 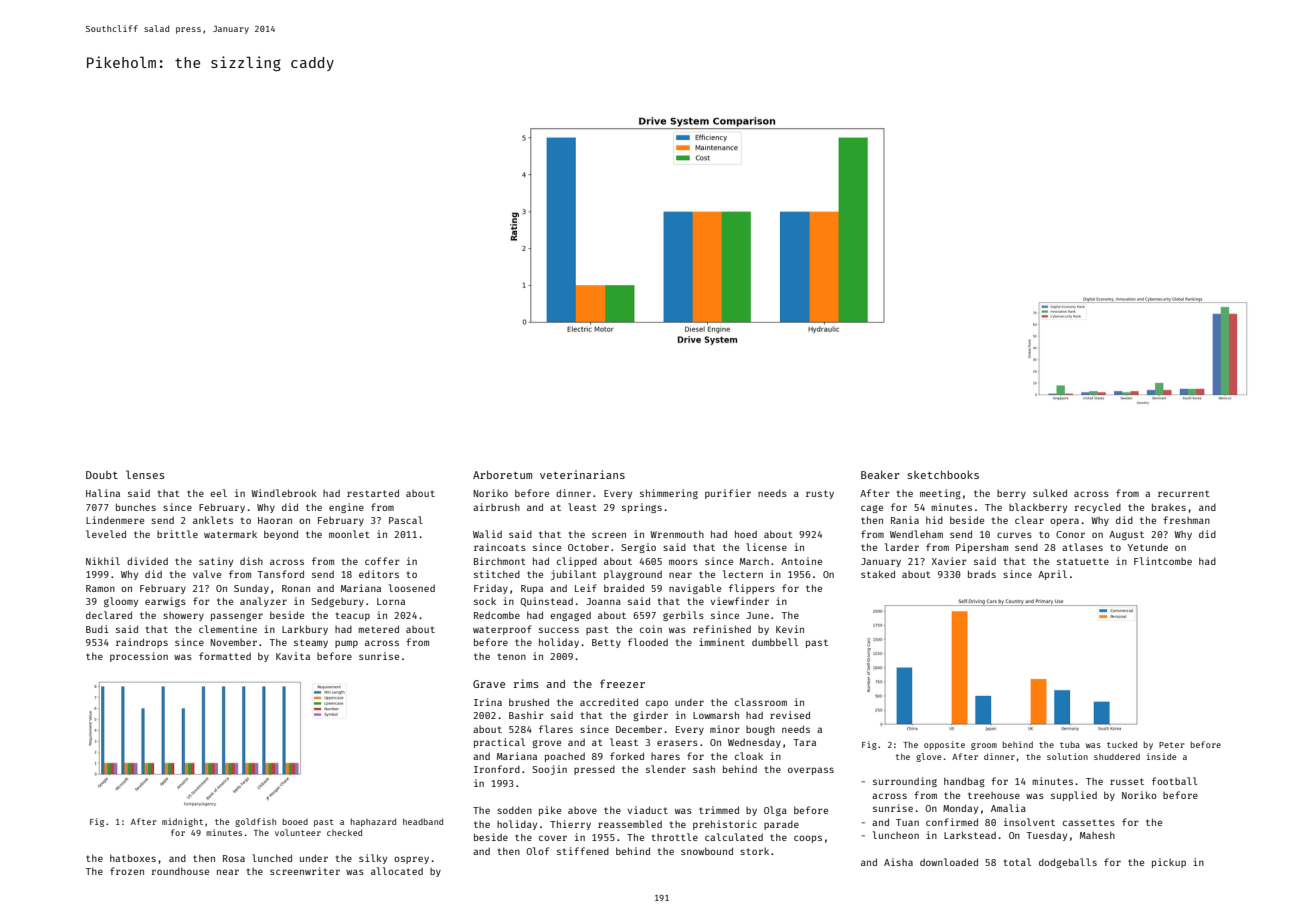 What do you see at coordinates (1064, 522) in the screenshot?
I see `opera` at bounding box center [1064, 522].
